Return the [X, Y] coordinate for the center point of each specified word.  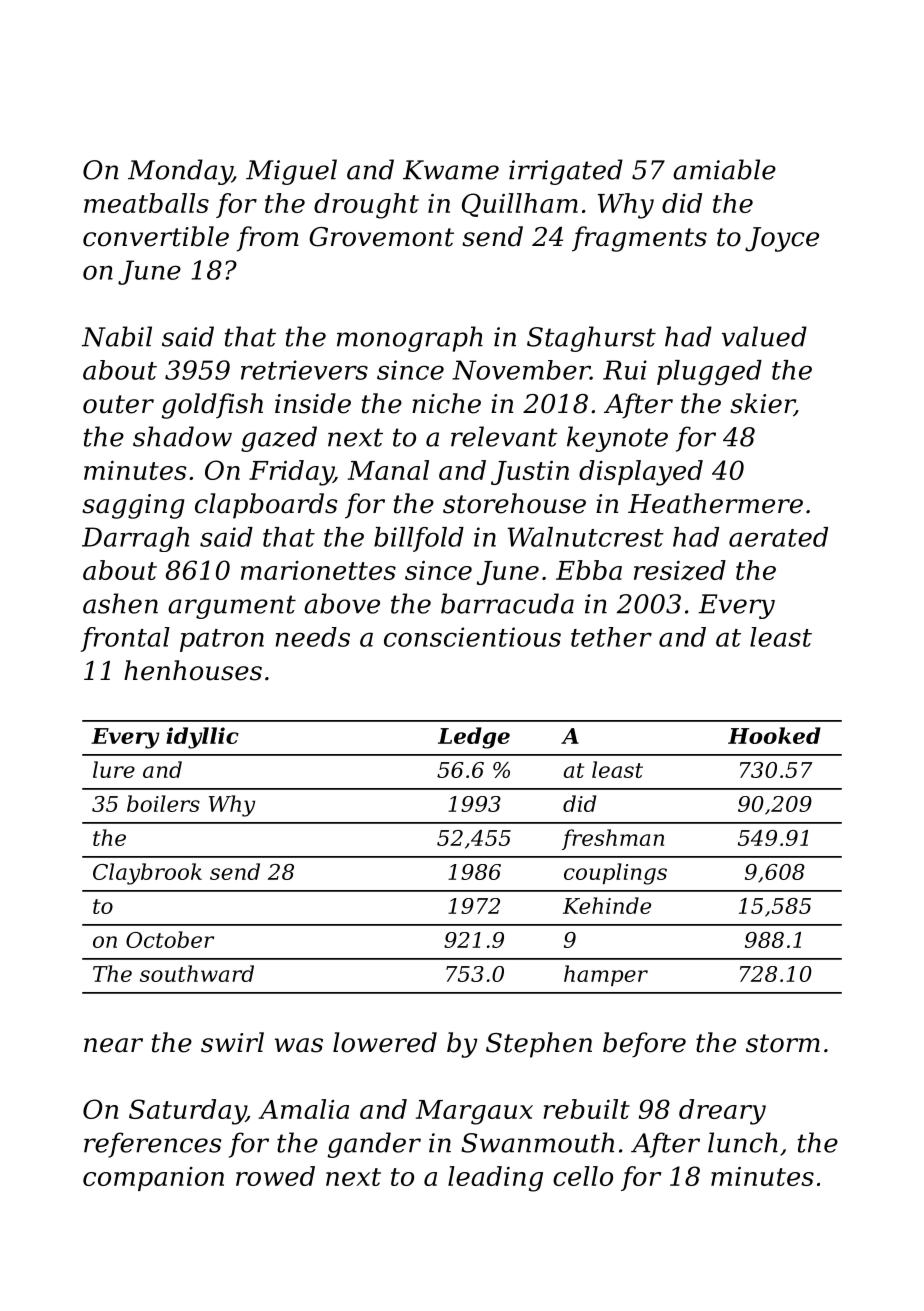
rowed [275, 1176]
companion [153, 1179]
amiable [724, 169]
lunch [743, 1142]
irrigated [566, 172]
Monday [180, 172]
